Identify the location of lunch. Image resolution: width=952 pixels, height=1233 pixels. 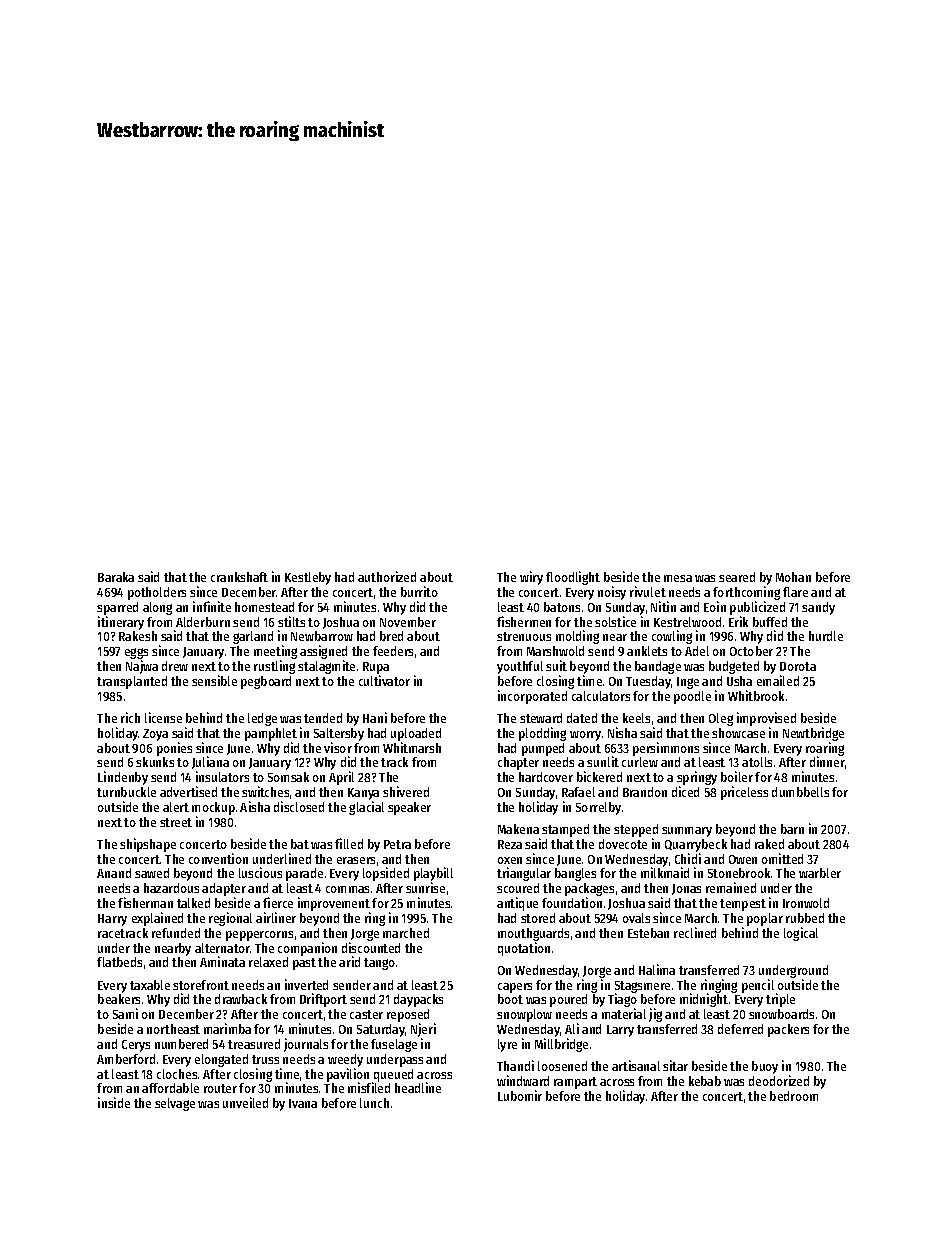
(374, 1103).
